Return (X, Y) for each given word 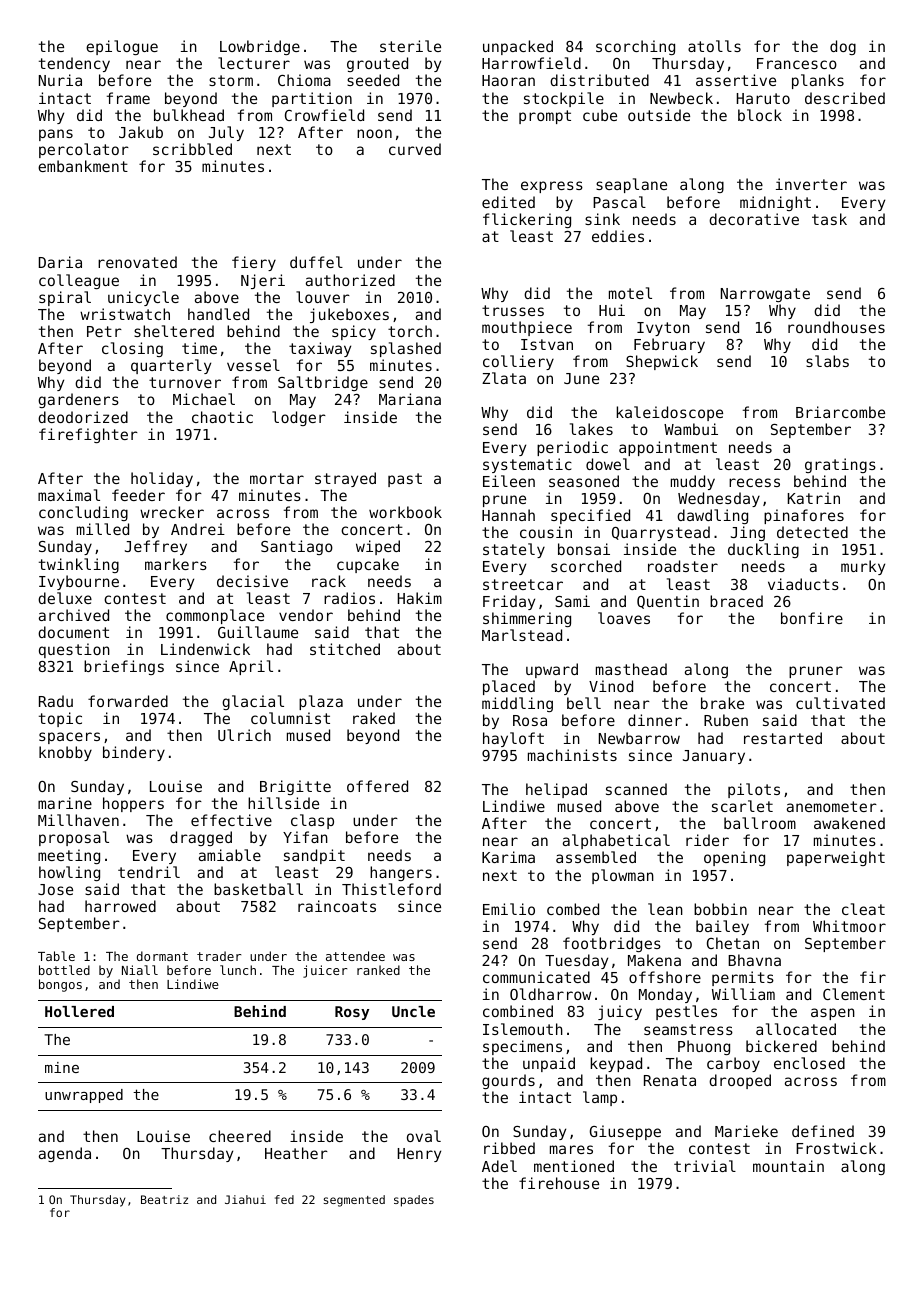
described (845, 98)
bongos (60, 985)
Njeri (263, 281)
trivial (705, 1166)
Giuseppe (625, 1132)
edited (508, 202)
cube (600, 115)
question (74, 650)
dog (843, 47)
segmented (354, 1201)
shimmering (527, 619)
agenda (65, 1154)
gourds (508, 1081)
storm (231, 80)
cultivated (840, 703)
